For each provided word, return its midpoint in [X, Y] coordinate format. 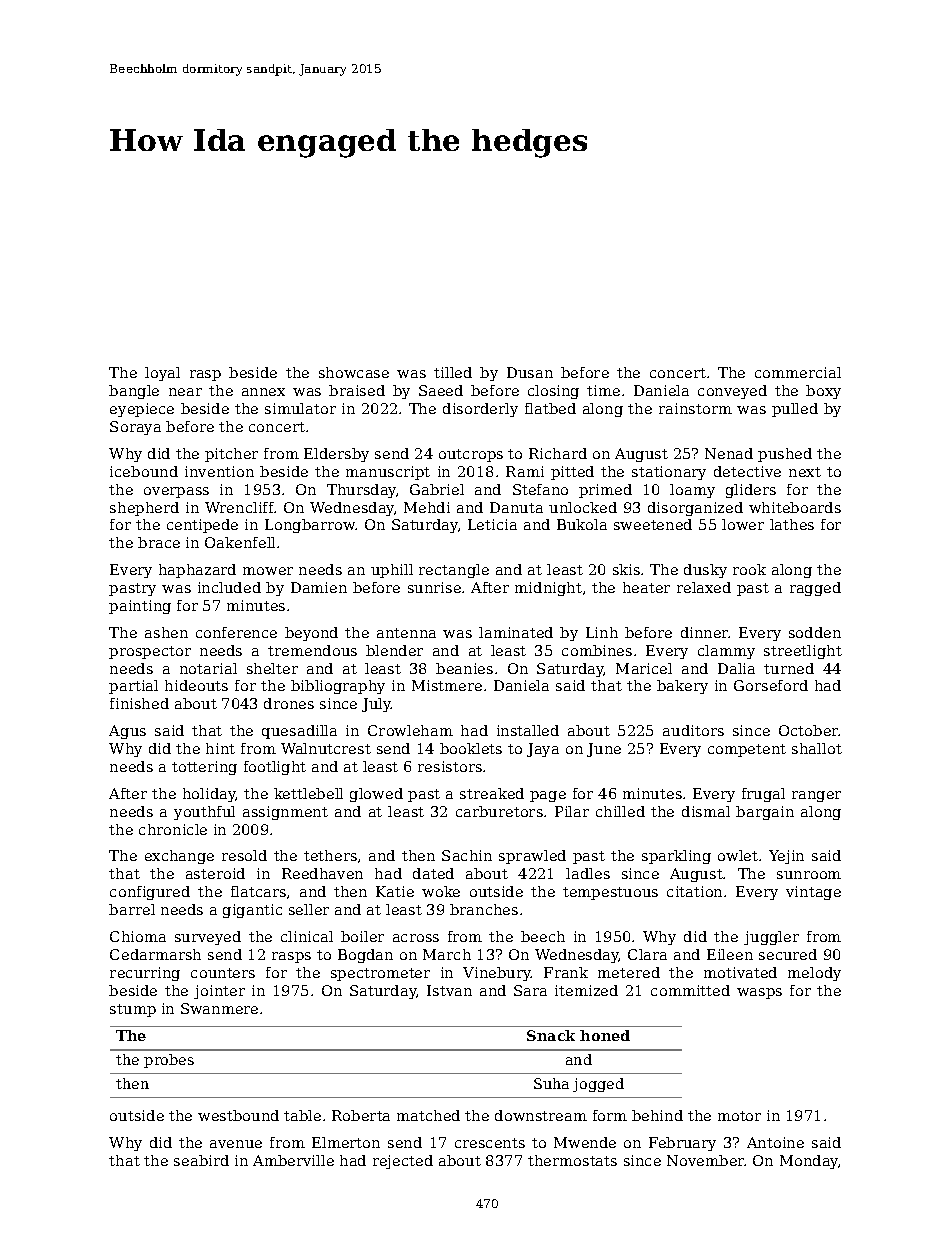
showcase [354, 372]
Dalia [736, 668]
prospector [150, 652]
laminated [516, 632]
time [603, 390]
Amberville [293, 1160]
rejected [403, 1162]
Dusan [530, 372]
